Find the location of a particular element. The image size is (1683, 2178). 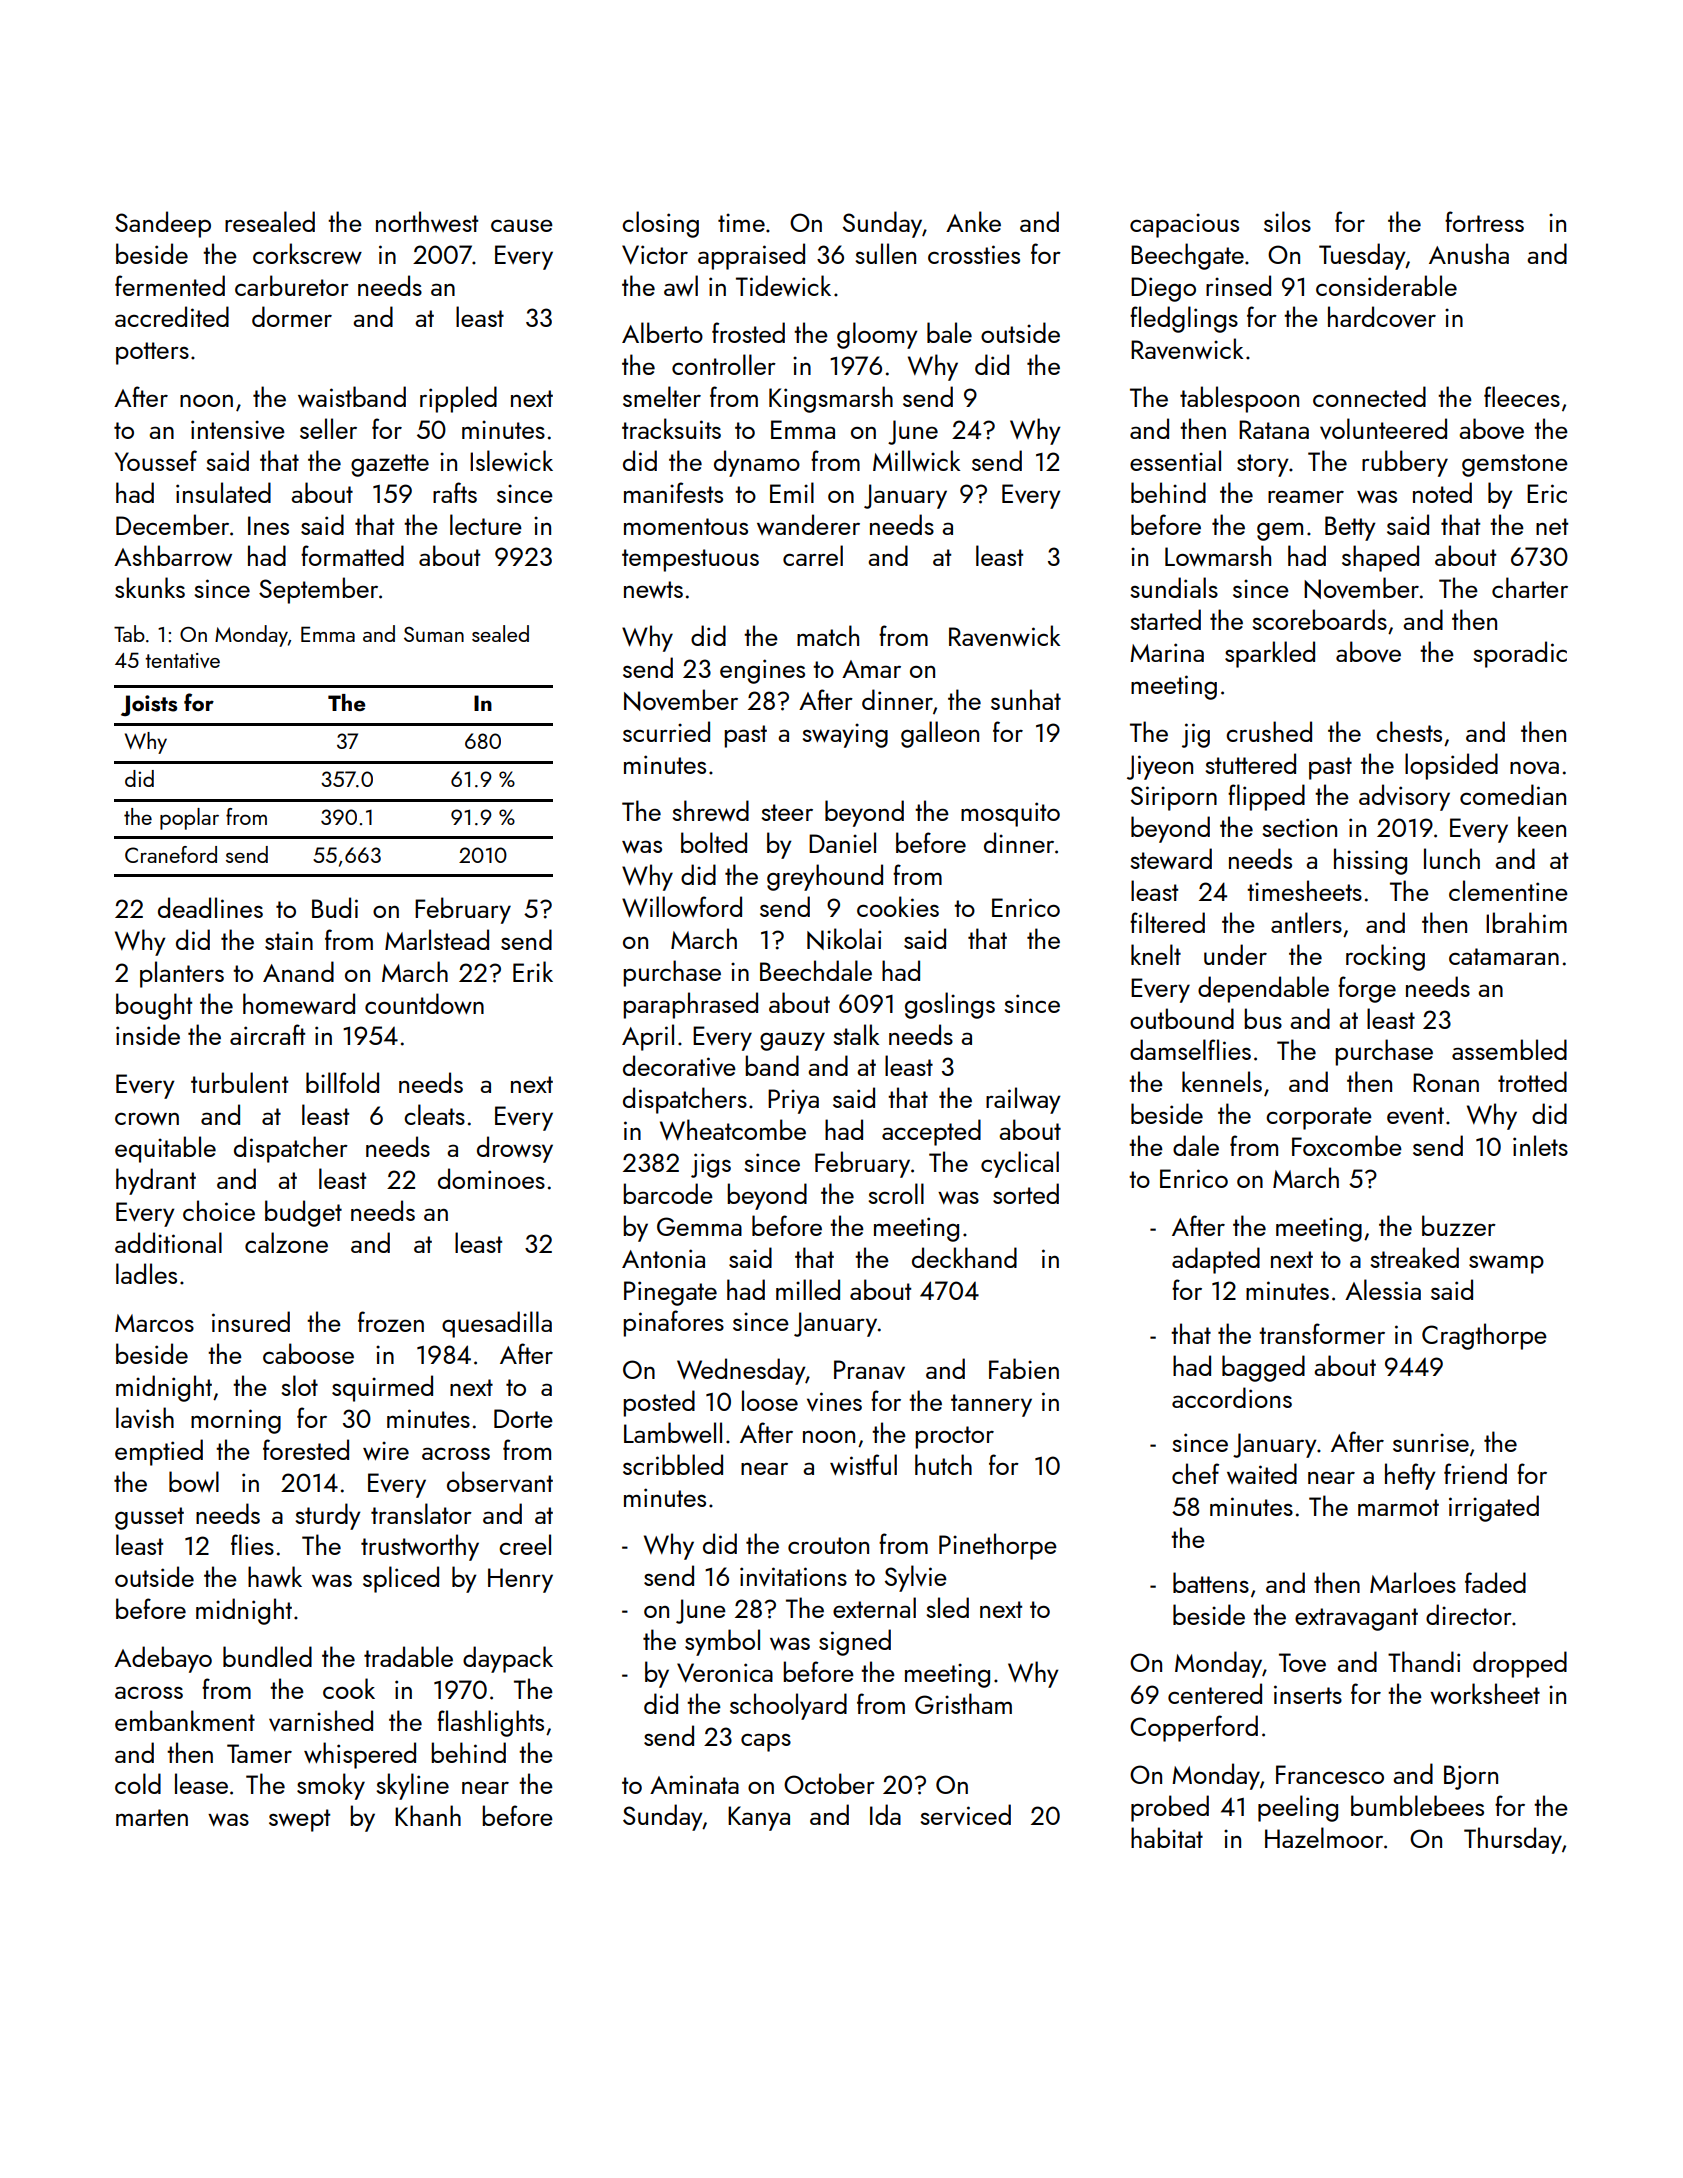

equitable is located at coordinates (165, 1149).
